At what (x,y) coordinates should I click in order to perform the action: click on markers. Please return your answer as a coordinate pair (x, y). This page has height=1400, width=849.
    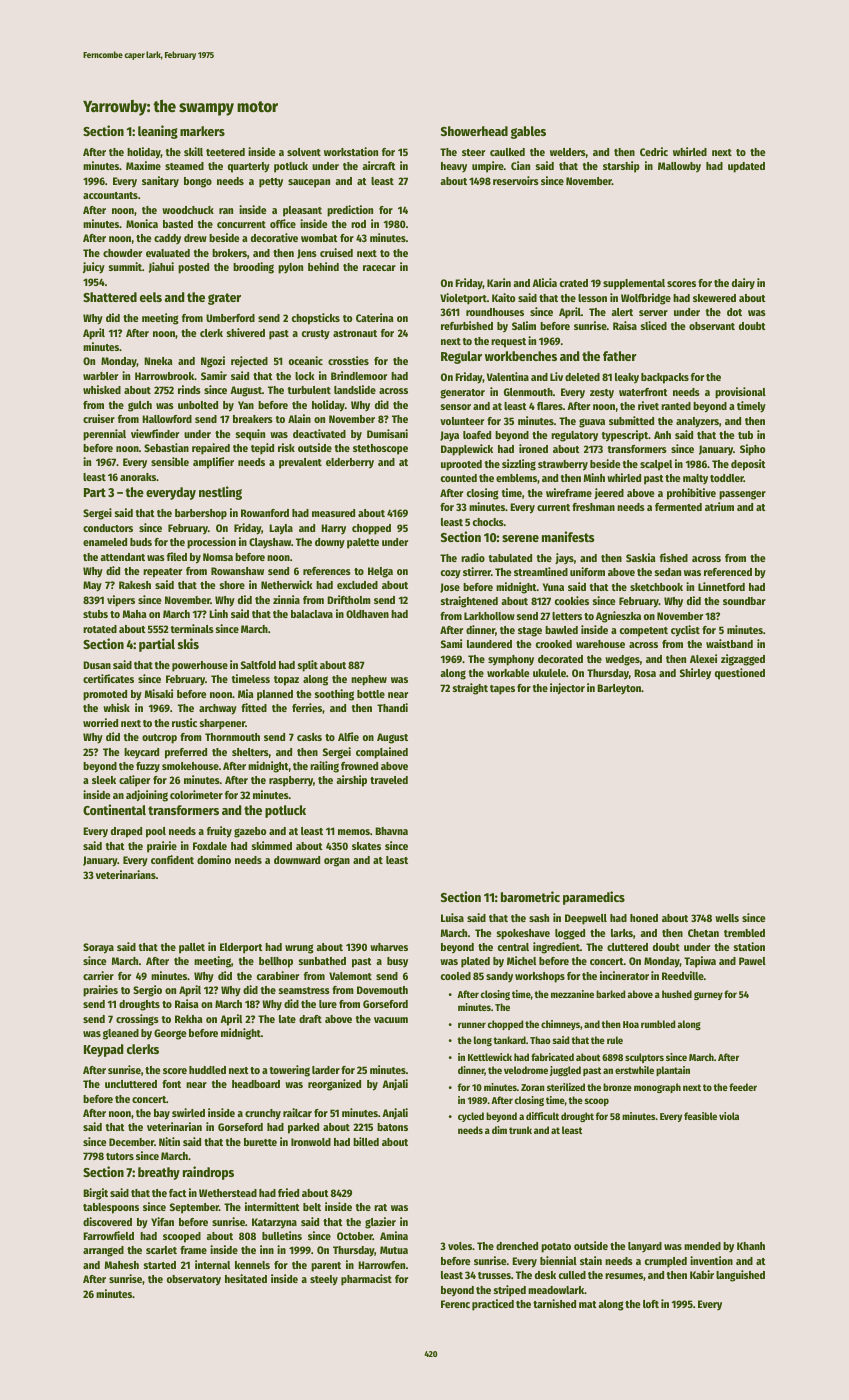
    Looking at the image, I should click on (202, 131).
